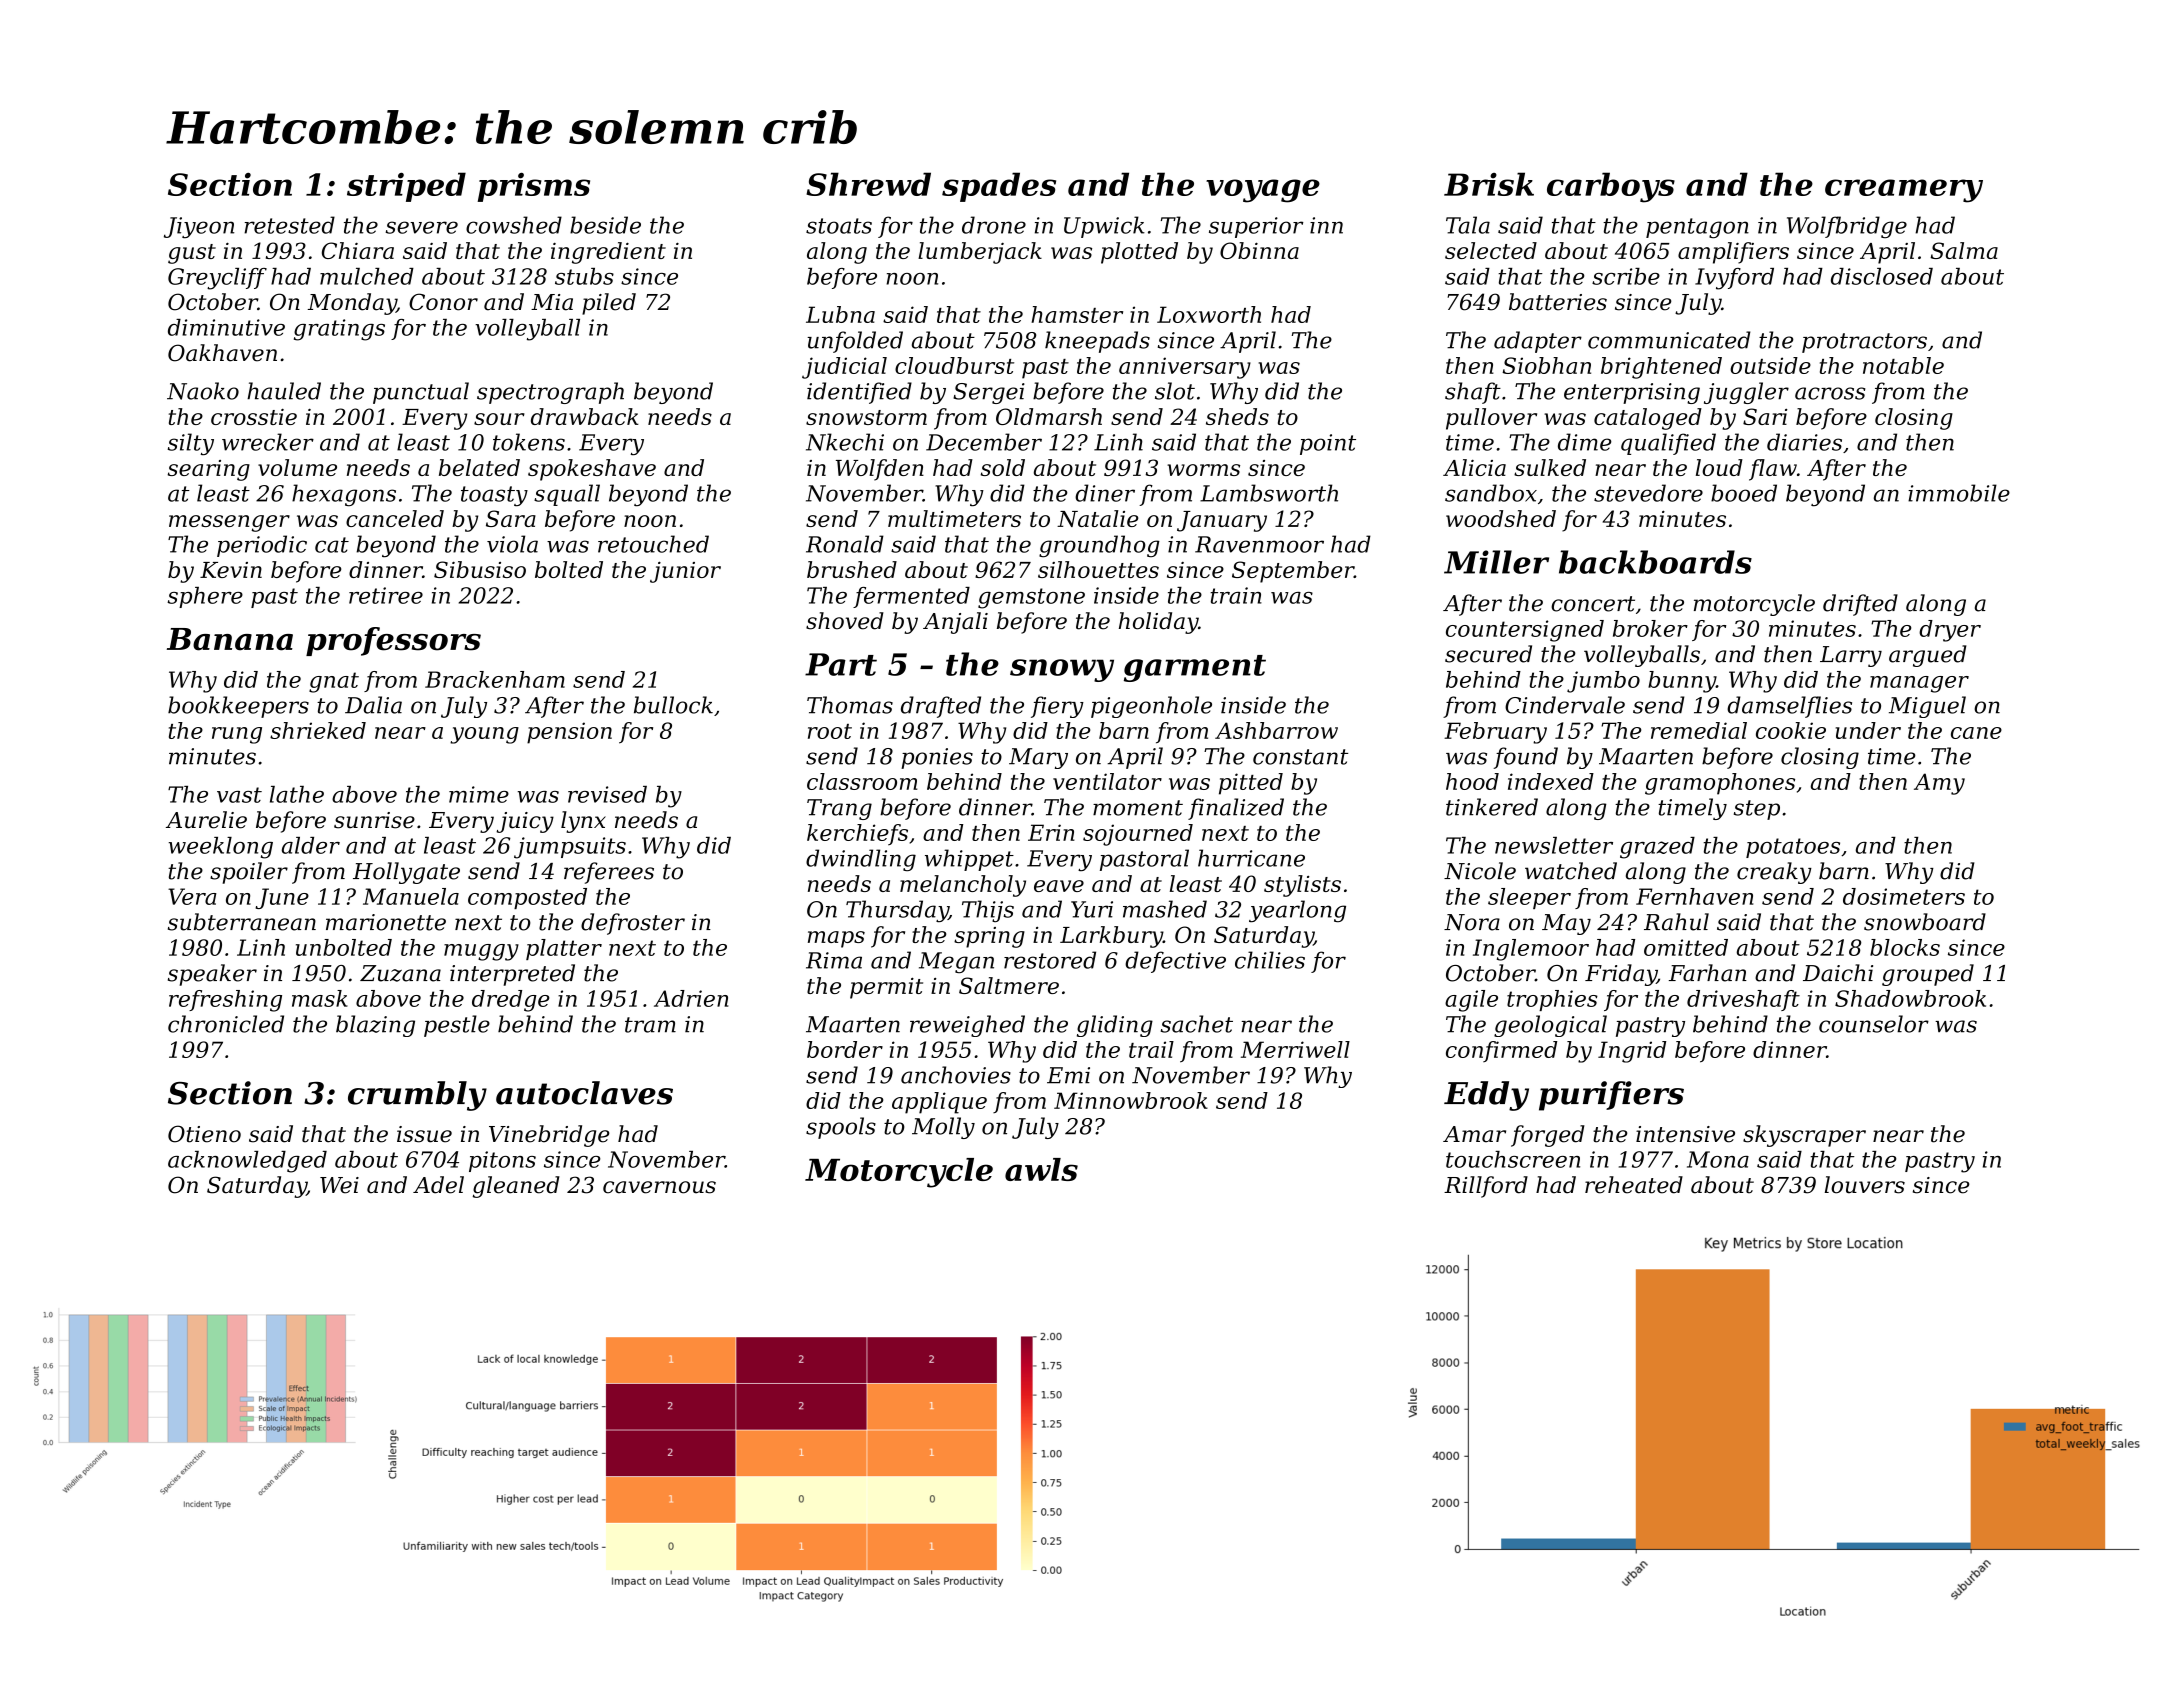 Image resolution: width=2178 pixels, height=1683 pixels. I want to click on groundhog, so click(1099, 546).
